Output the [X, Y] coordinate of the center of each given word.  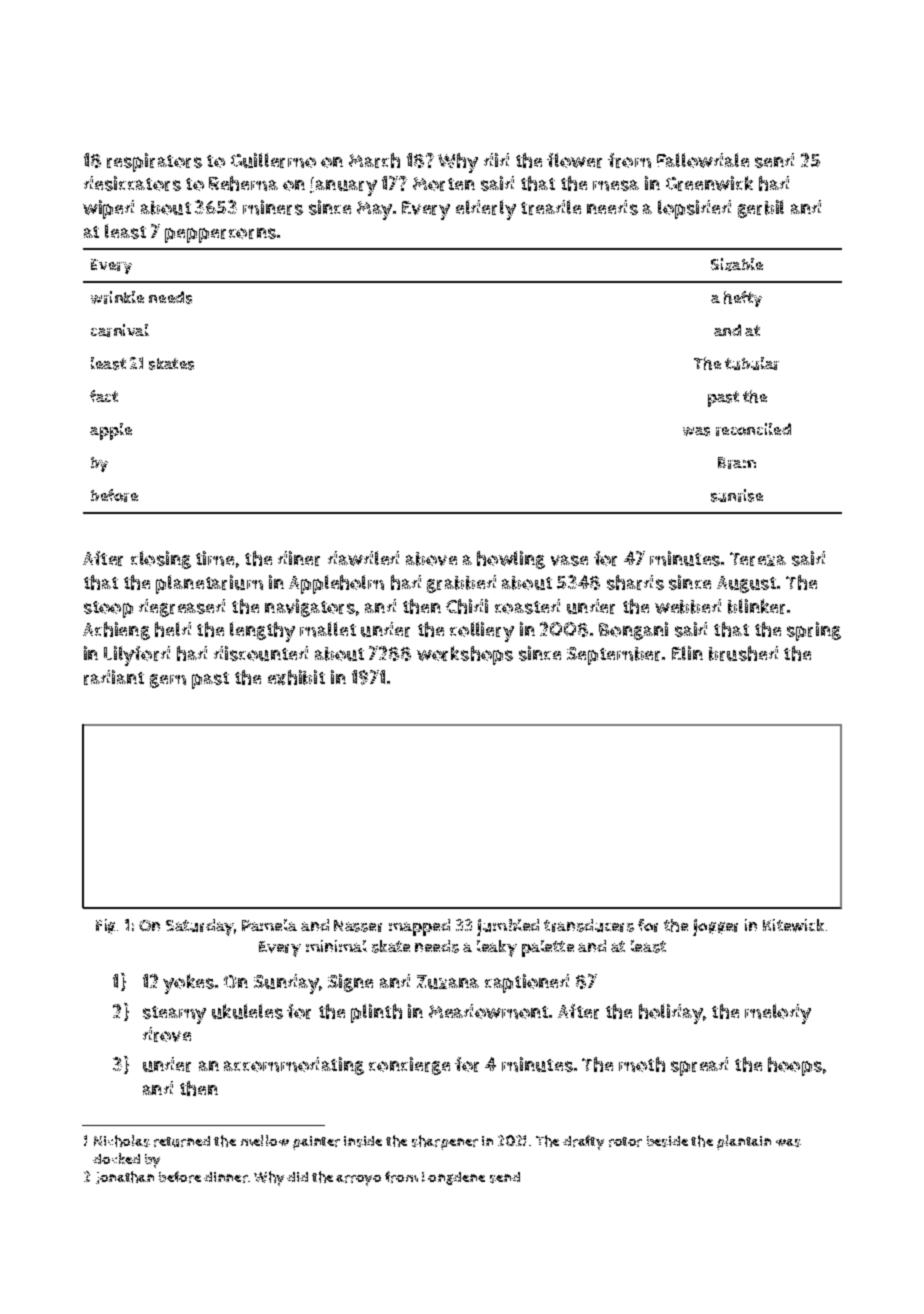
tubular [752, 363]
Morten [444, 184]
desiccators [132, 183]
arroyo [358, 1180]
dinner [226, 1177]
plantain [744, 1142]
